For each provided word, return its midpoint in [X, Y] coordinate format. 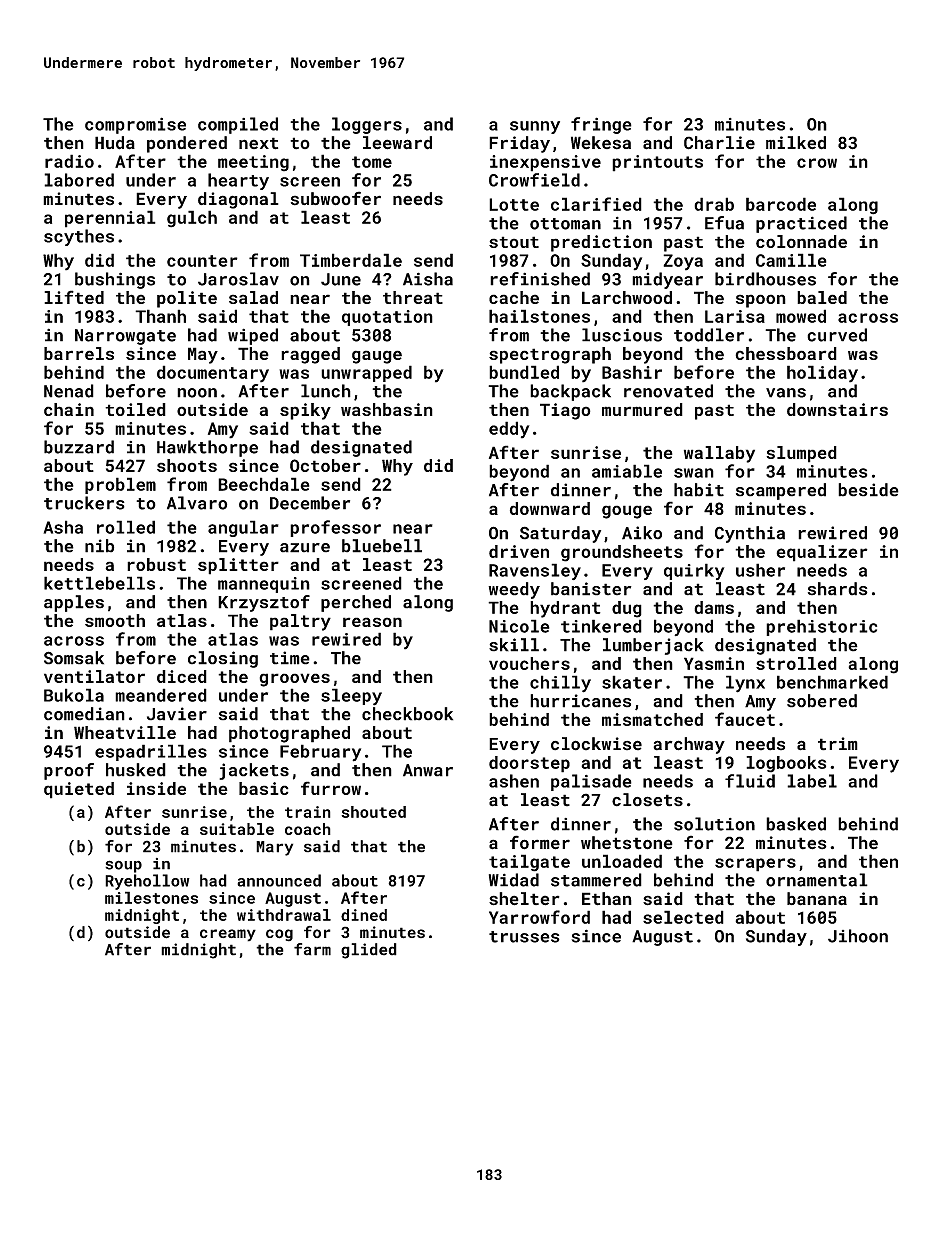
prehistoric [821, 627]
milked [796, 143]
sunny [535, 127]
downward [550, 508]
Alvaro [197, 503]
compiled [238, 125]
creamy [228, 935]
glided [369, 951]
